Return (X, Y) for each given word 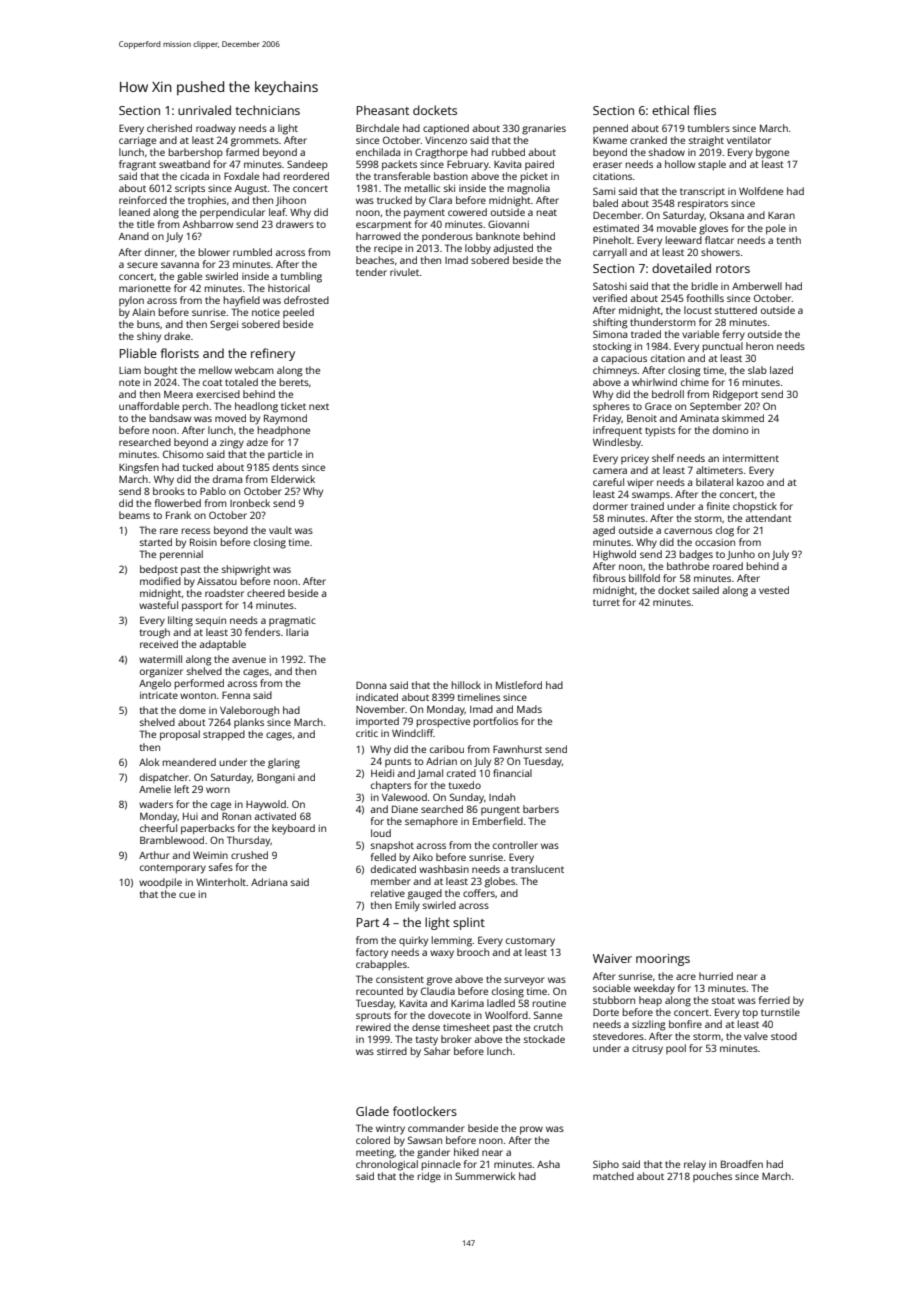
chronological (387, 1165)
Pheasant (383, 110)
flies (705, 110)
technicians (268, 110)
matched (613, 1176)
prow (531, 1130)
